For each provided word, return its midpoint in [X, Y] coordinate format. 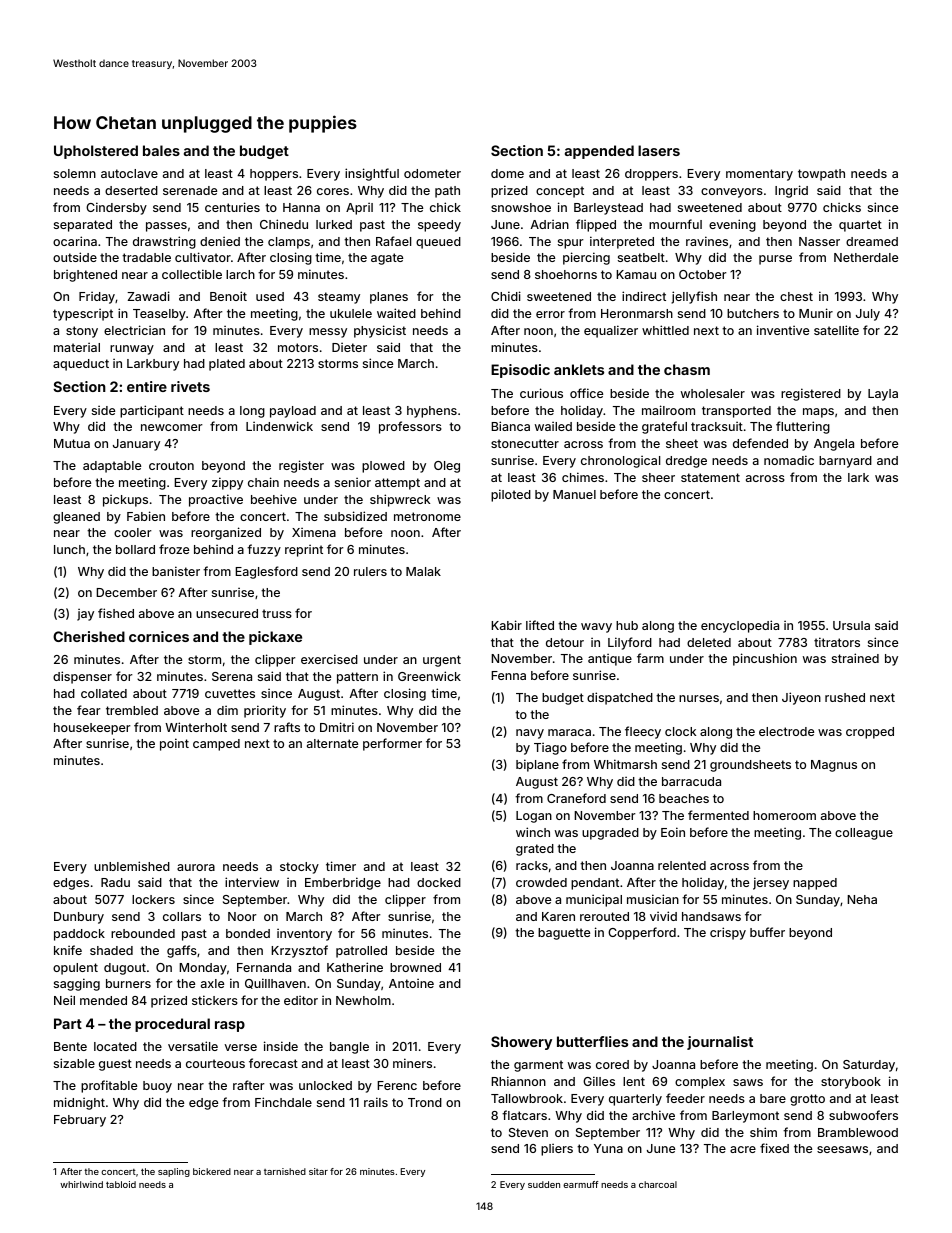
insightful [372, 174]
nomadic [789, 460]
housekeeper [92, 729]
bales [161, 150]
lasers [659, 150]
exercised [329, 659]
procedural [172, 1025]
